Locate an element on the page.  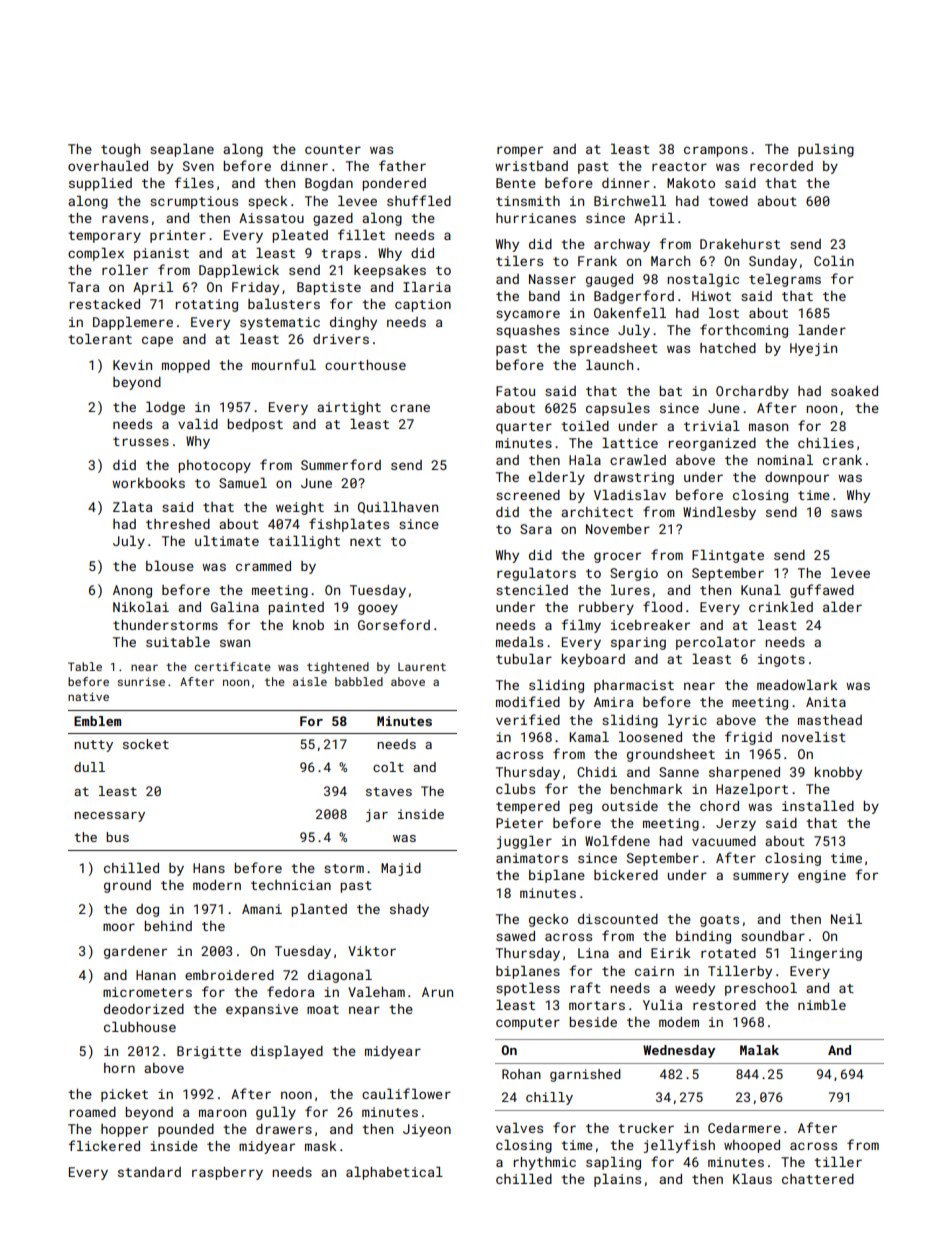
verified is located at coordinates (528, 719).
